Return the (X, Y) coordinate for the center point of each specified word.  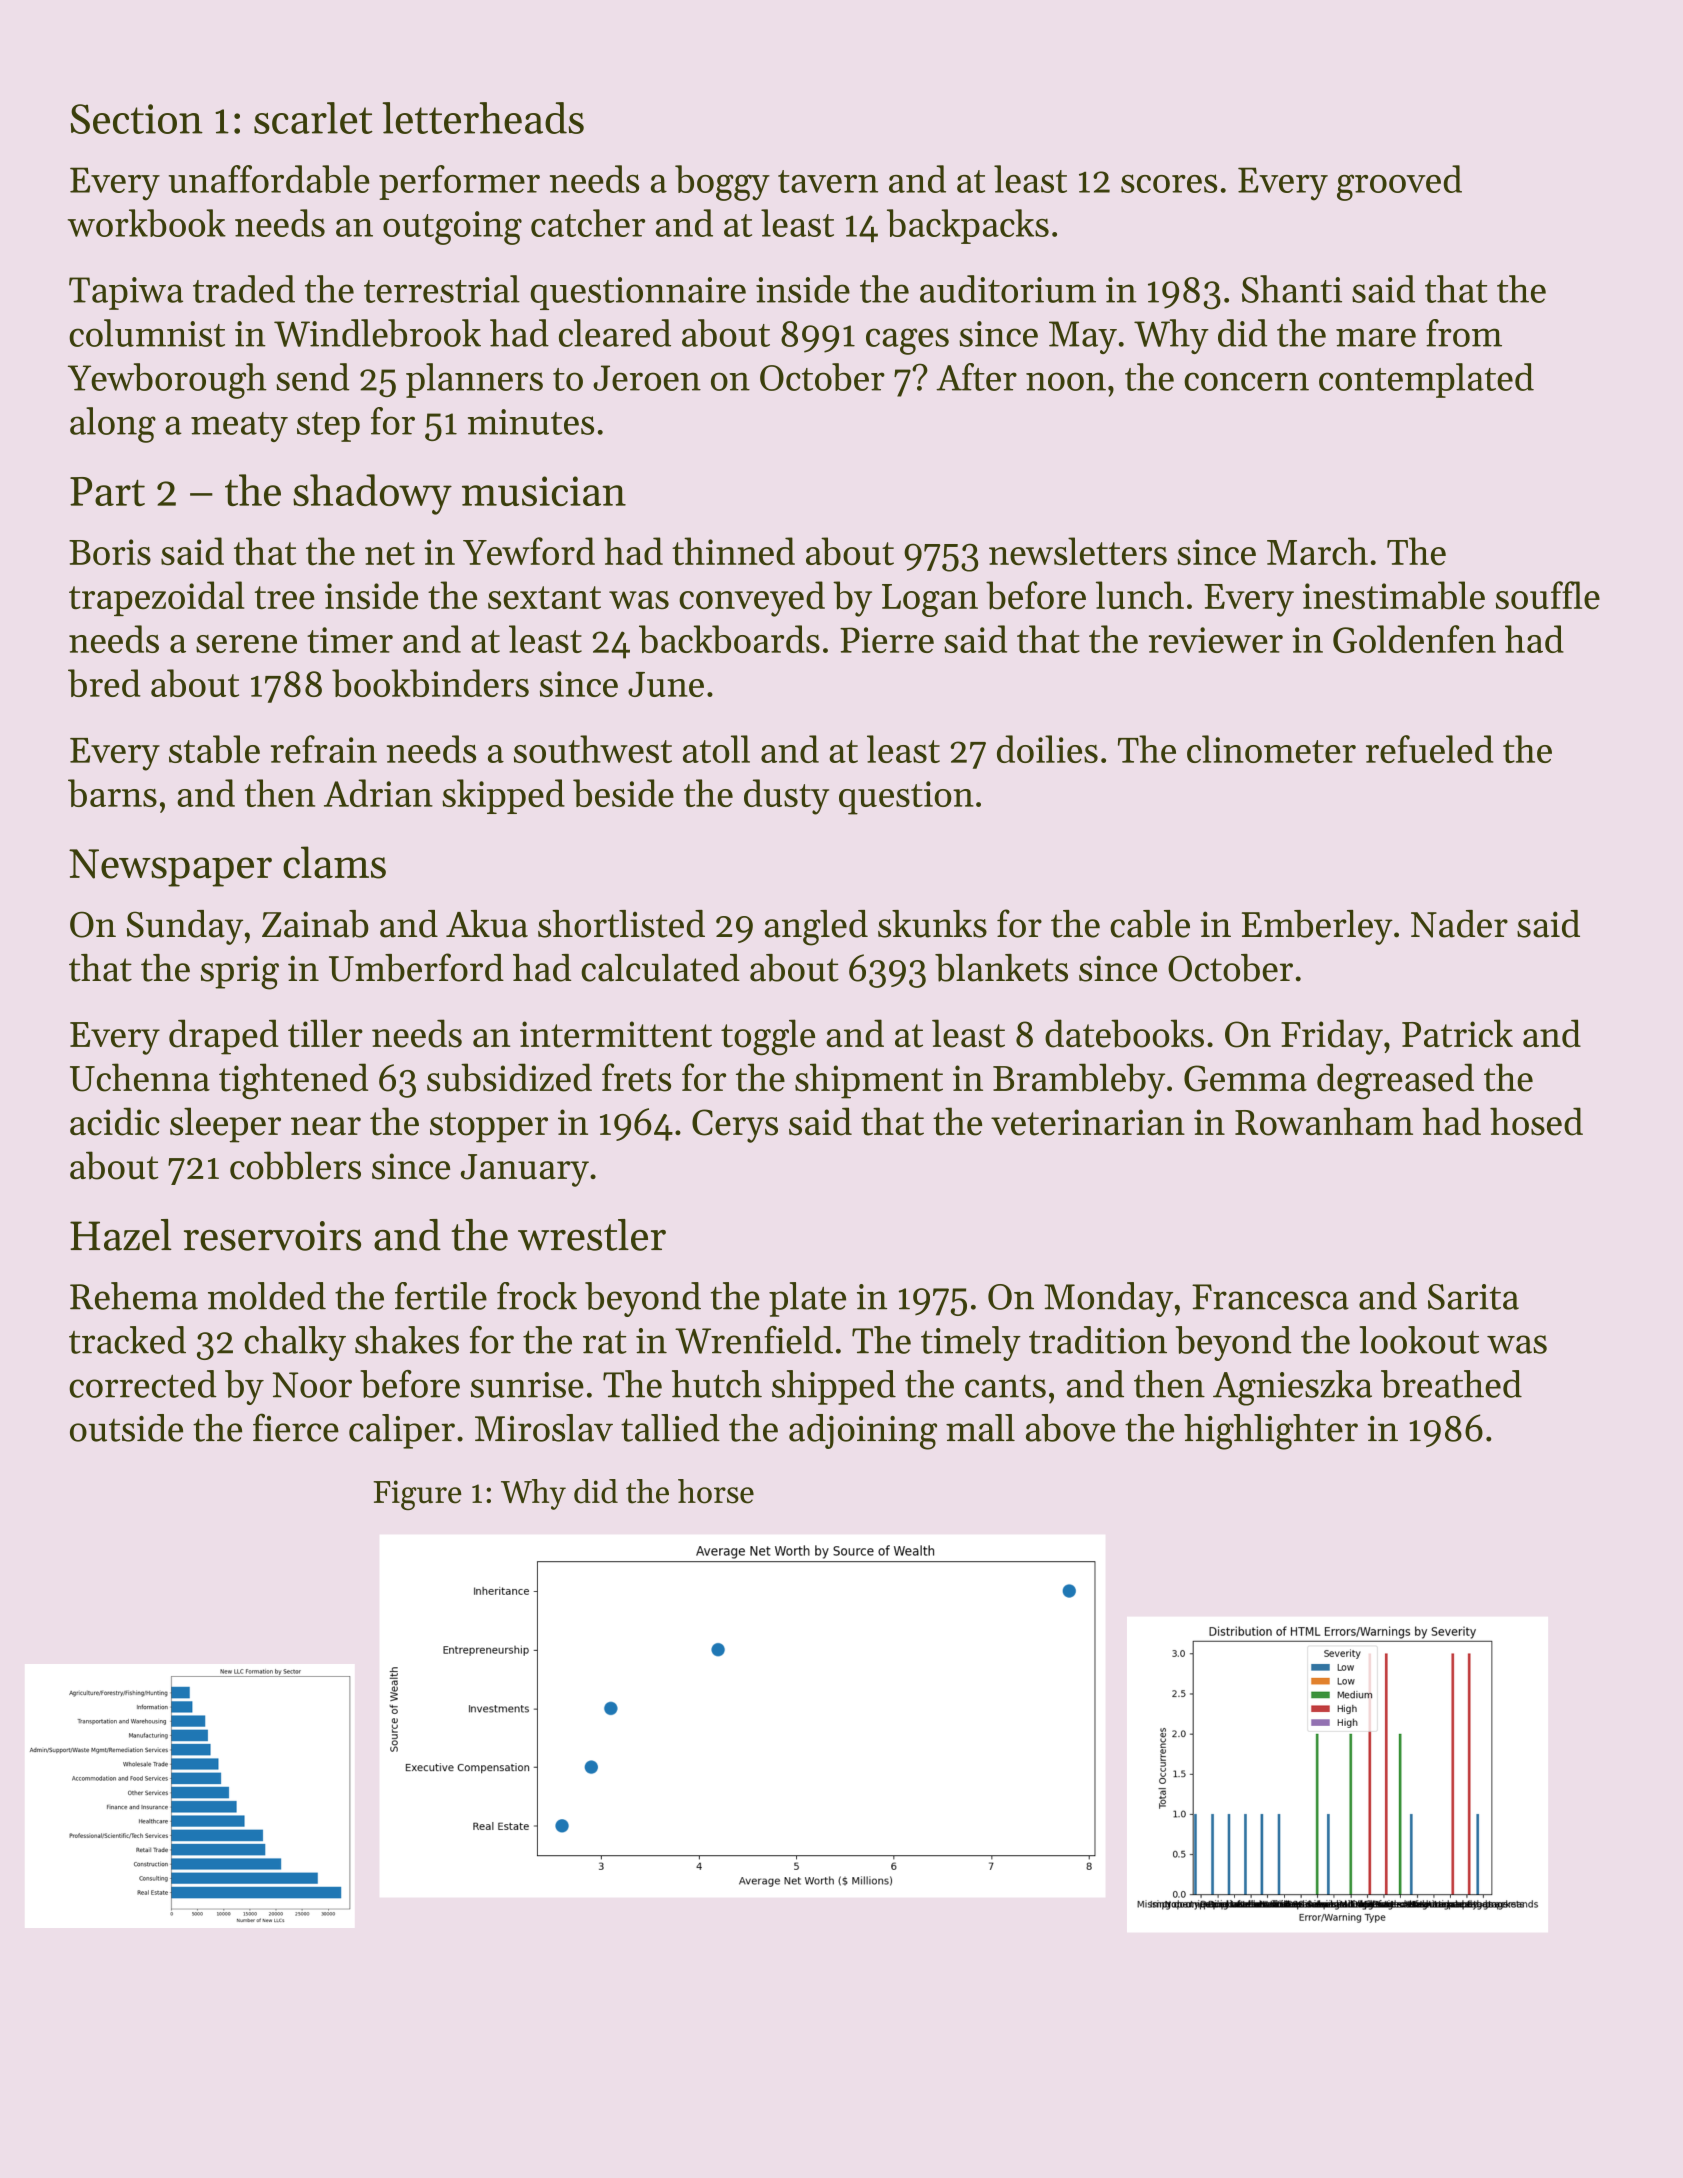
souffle (1548, 595)
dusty (786, 797)
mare (1376, 337)
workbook (147, 223)
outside (126, 1428)
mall (980, 1428)
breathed (1451, 1384)
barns (112, 793)
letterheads (483, 118)
